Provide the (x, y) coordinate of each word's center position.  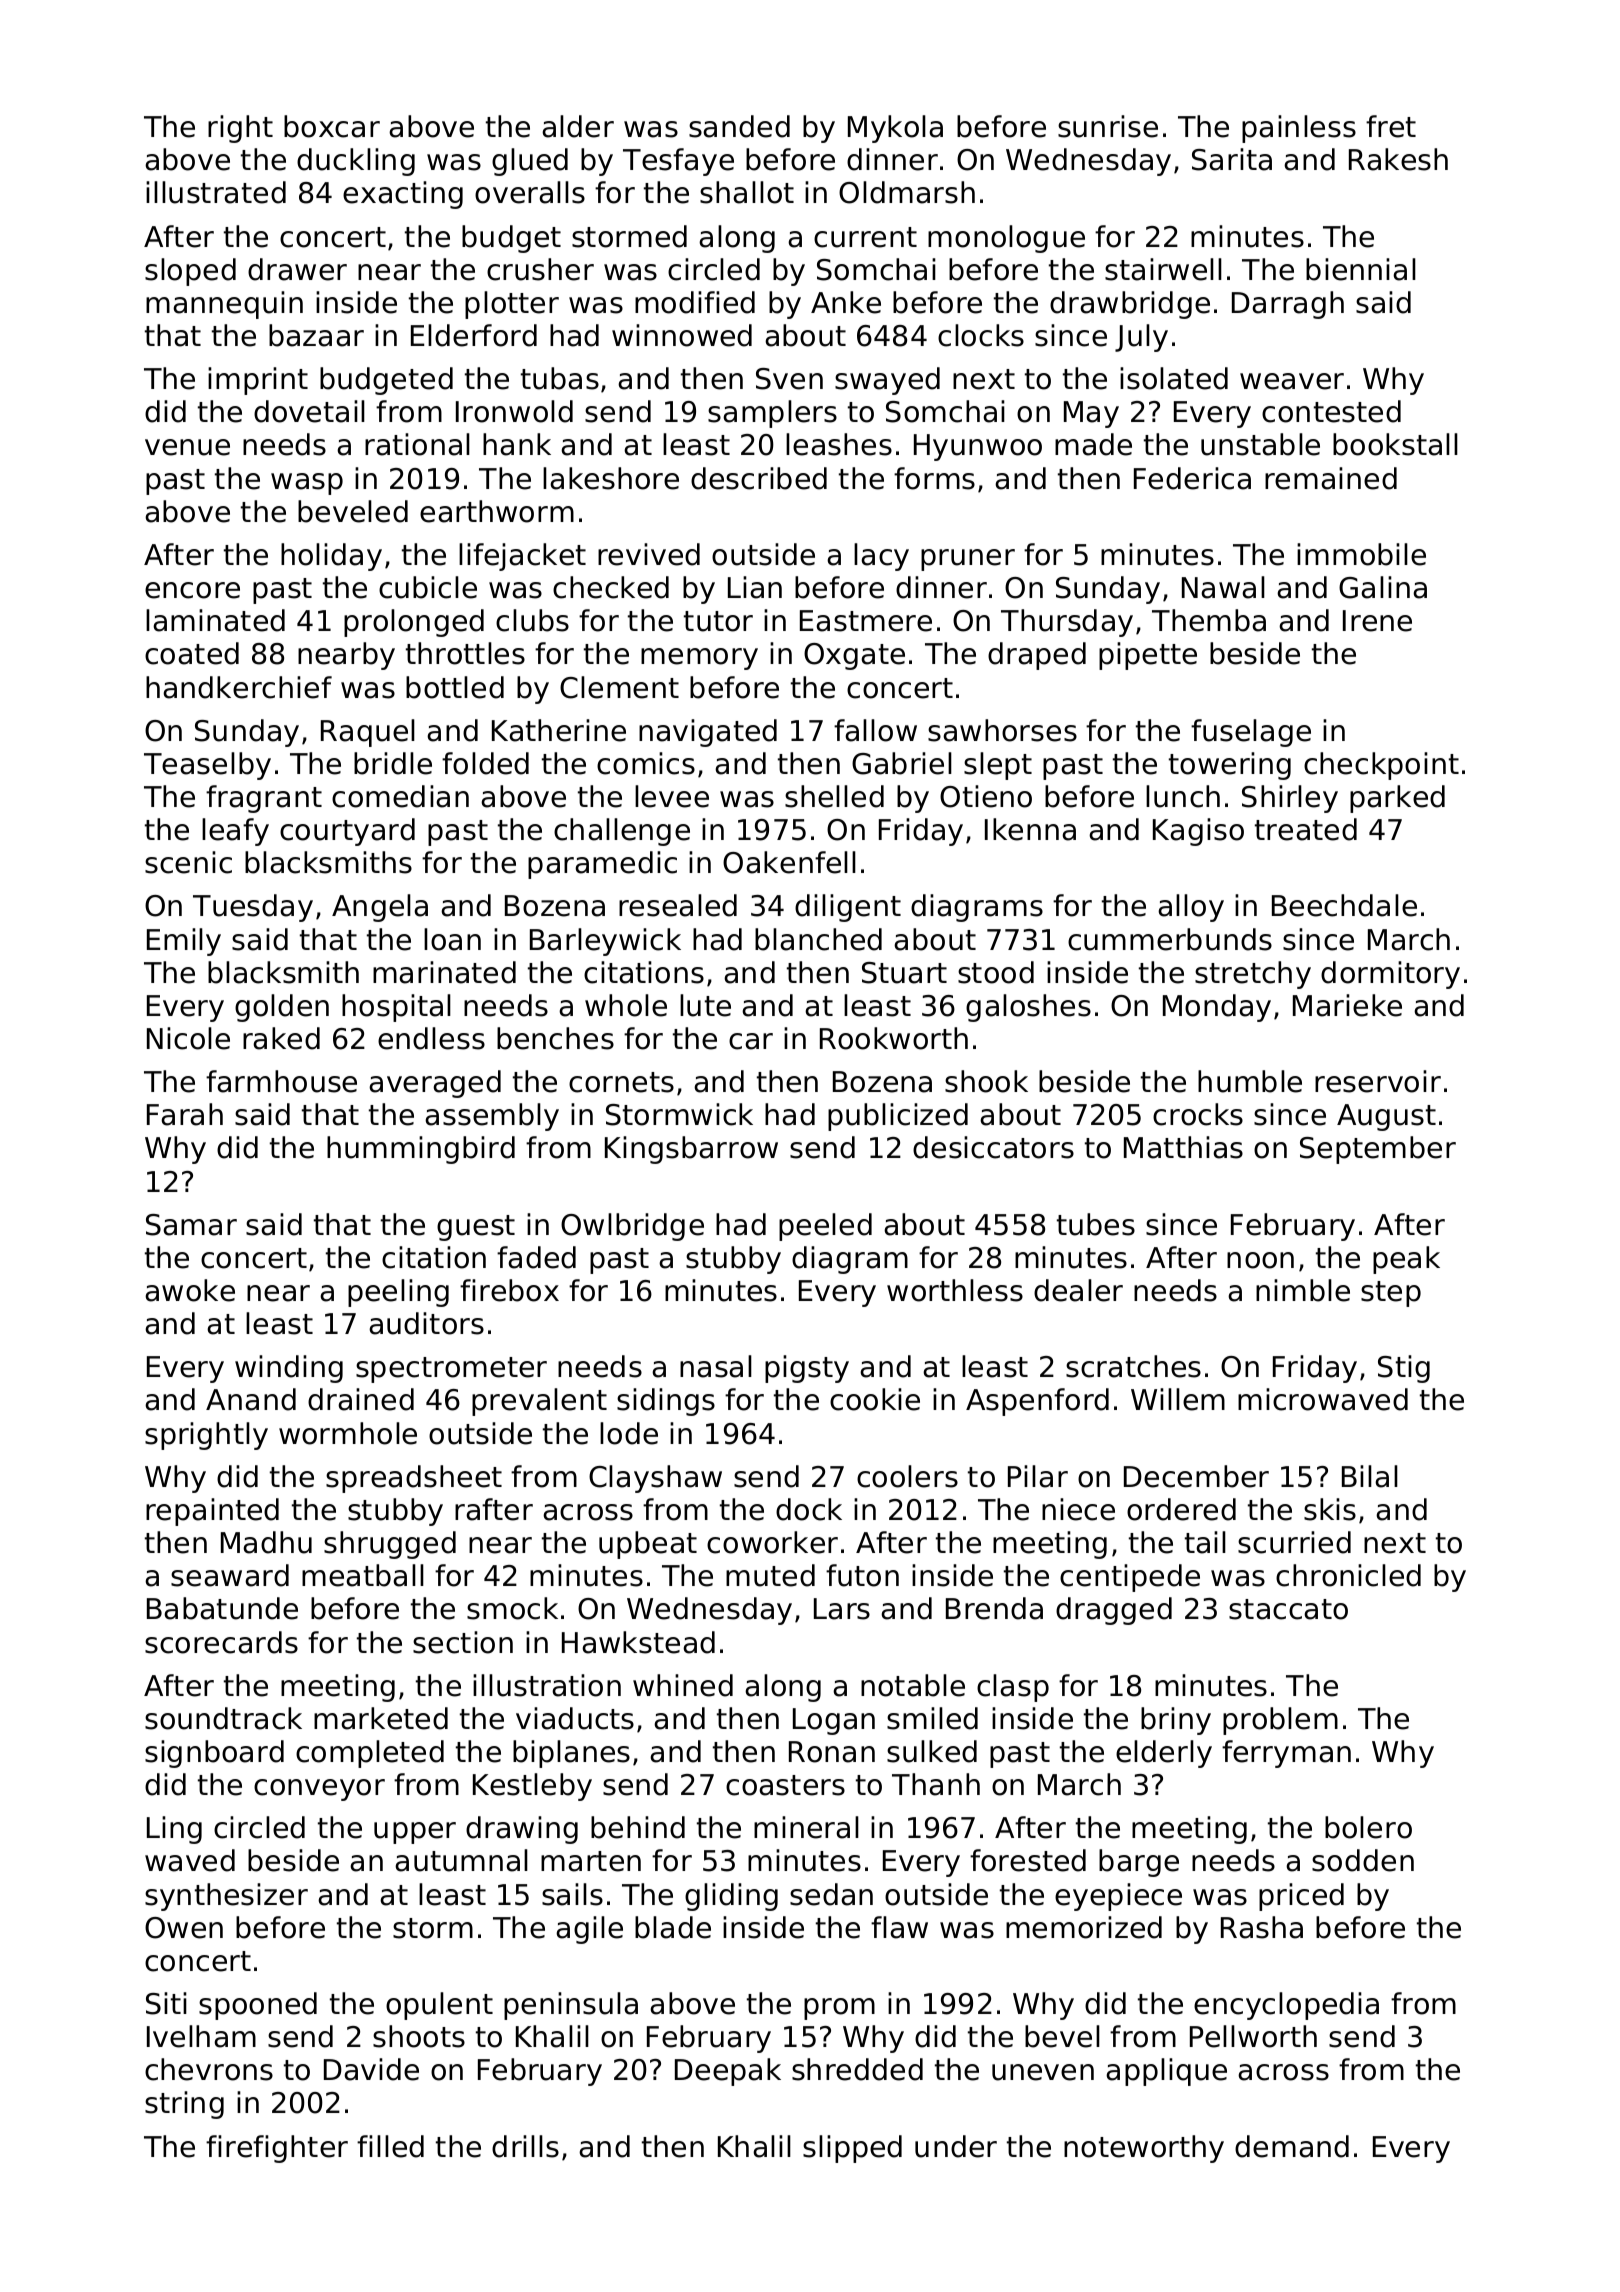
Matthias (1183, 1147)
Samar (191, 1225)
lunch (1183, 796)
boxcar (332, 126)
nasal (716, 1366)
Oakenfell (789, 862)
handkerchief (239, 687)
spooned (258, 2006)
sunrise (1108, 126)
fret (1391, 126)
